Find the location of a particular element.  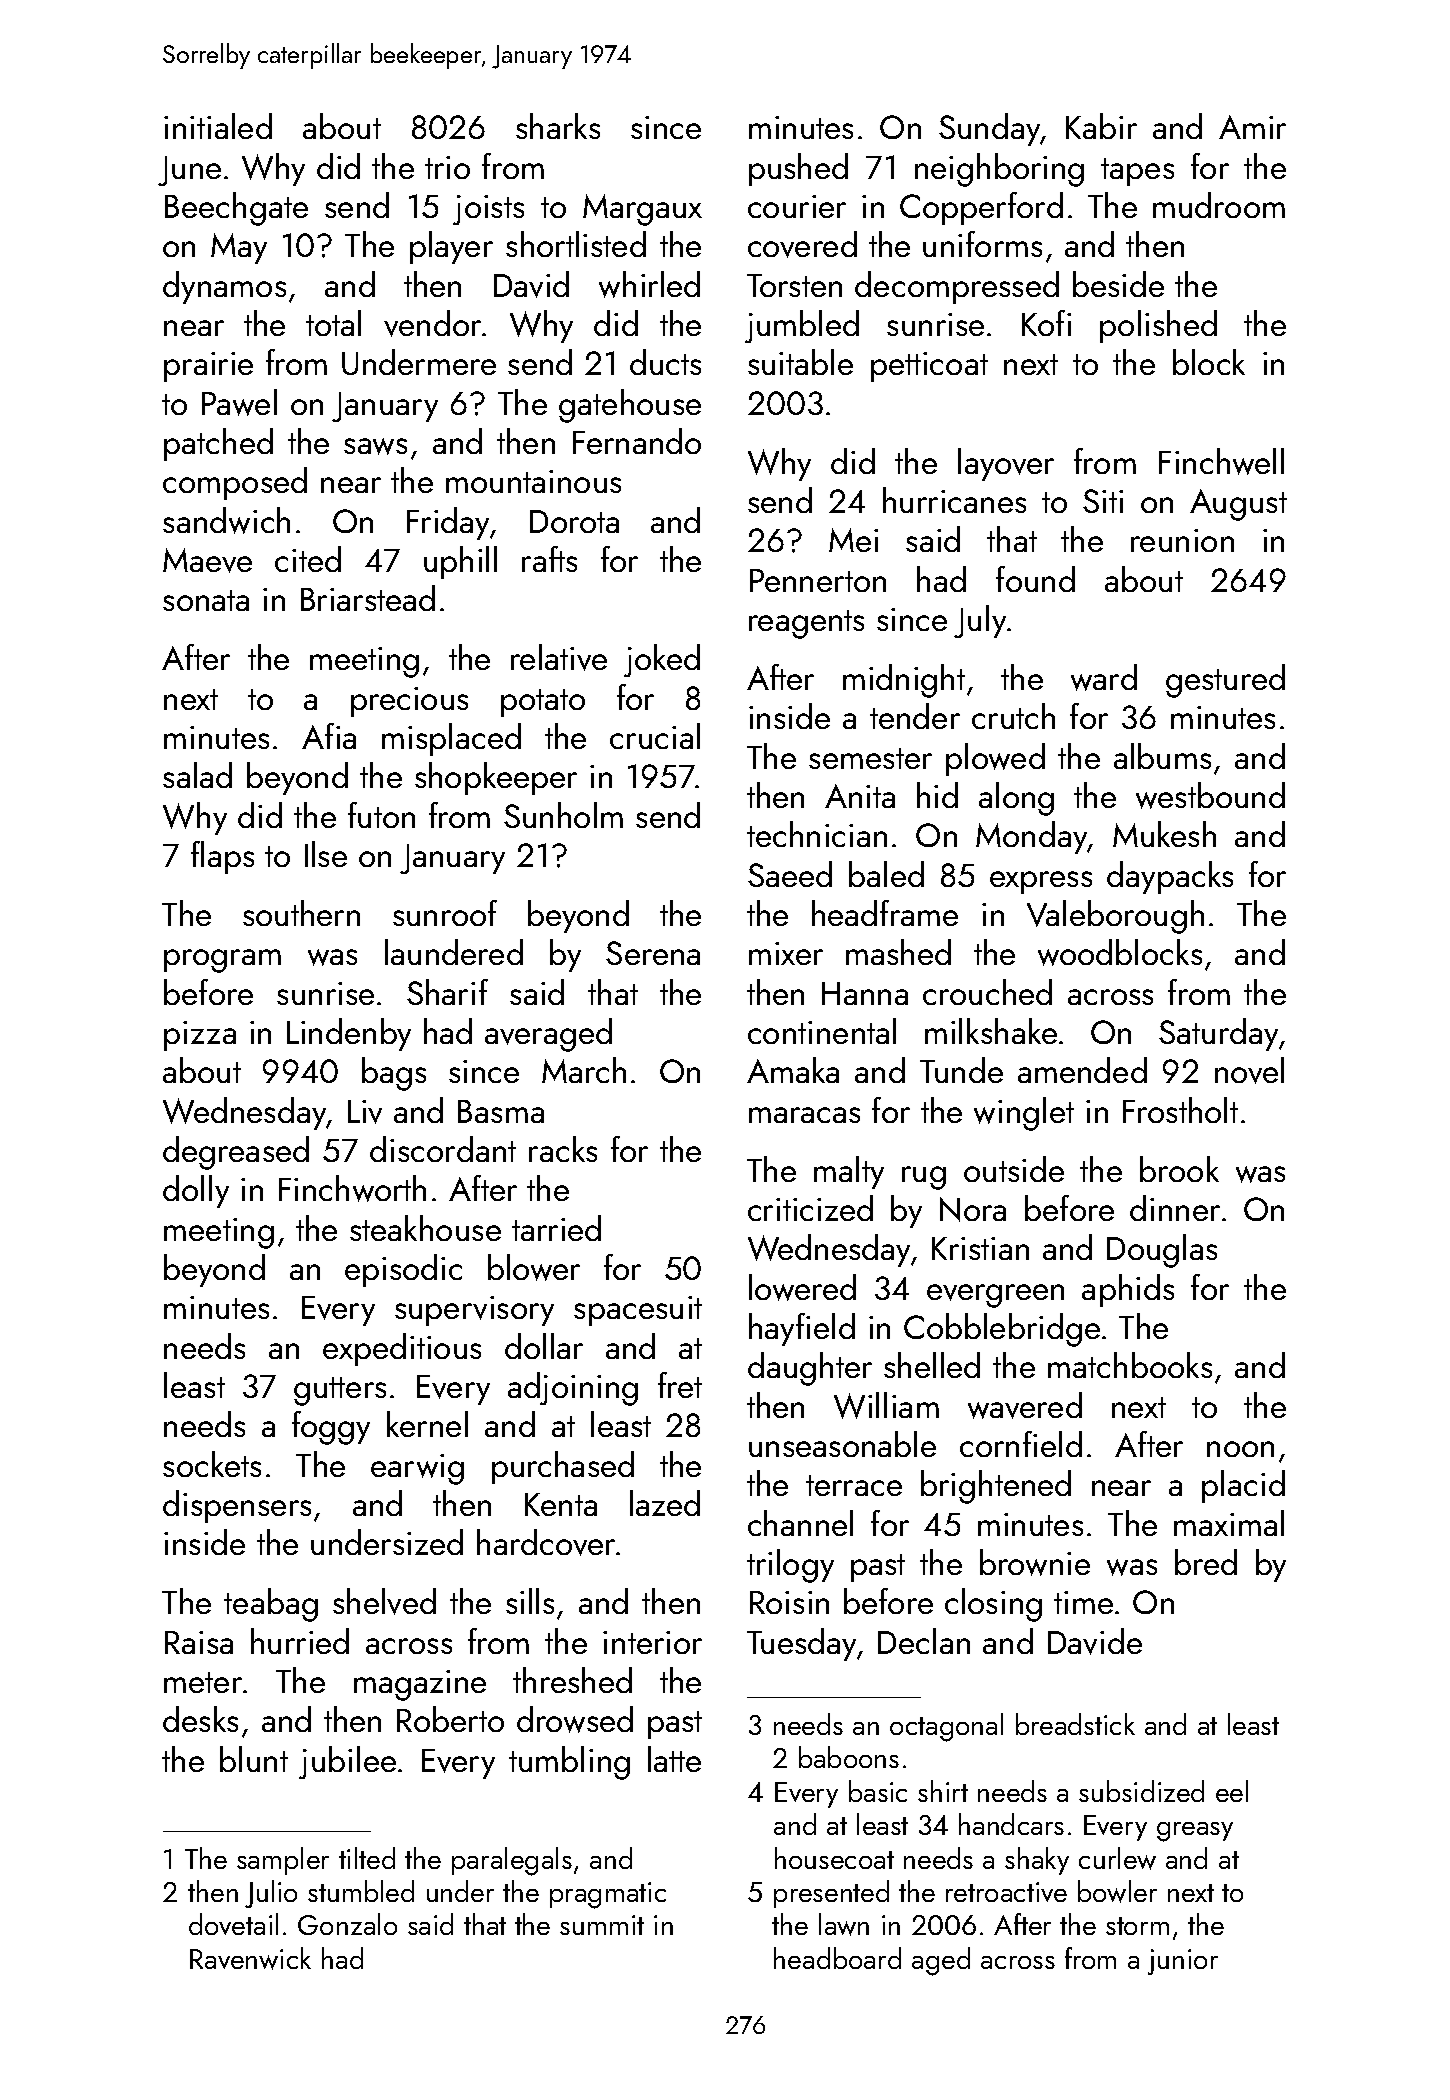

pushed is located at coordinates (798, 169).
